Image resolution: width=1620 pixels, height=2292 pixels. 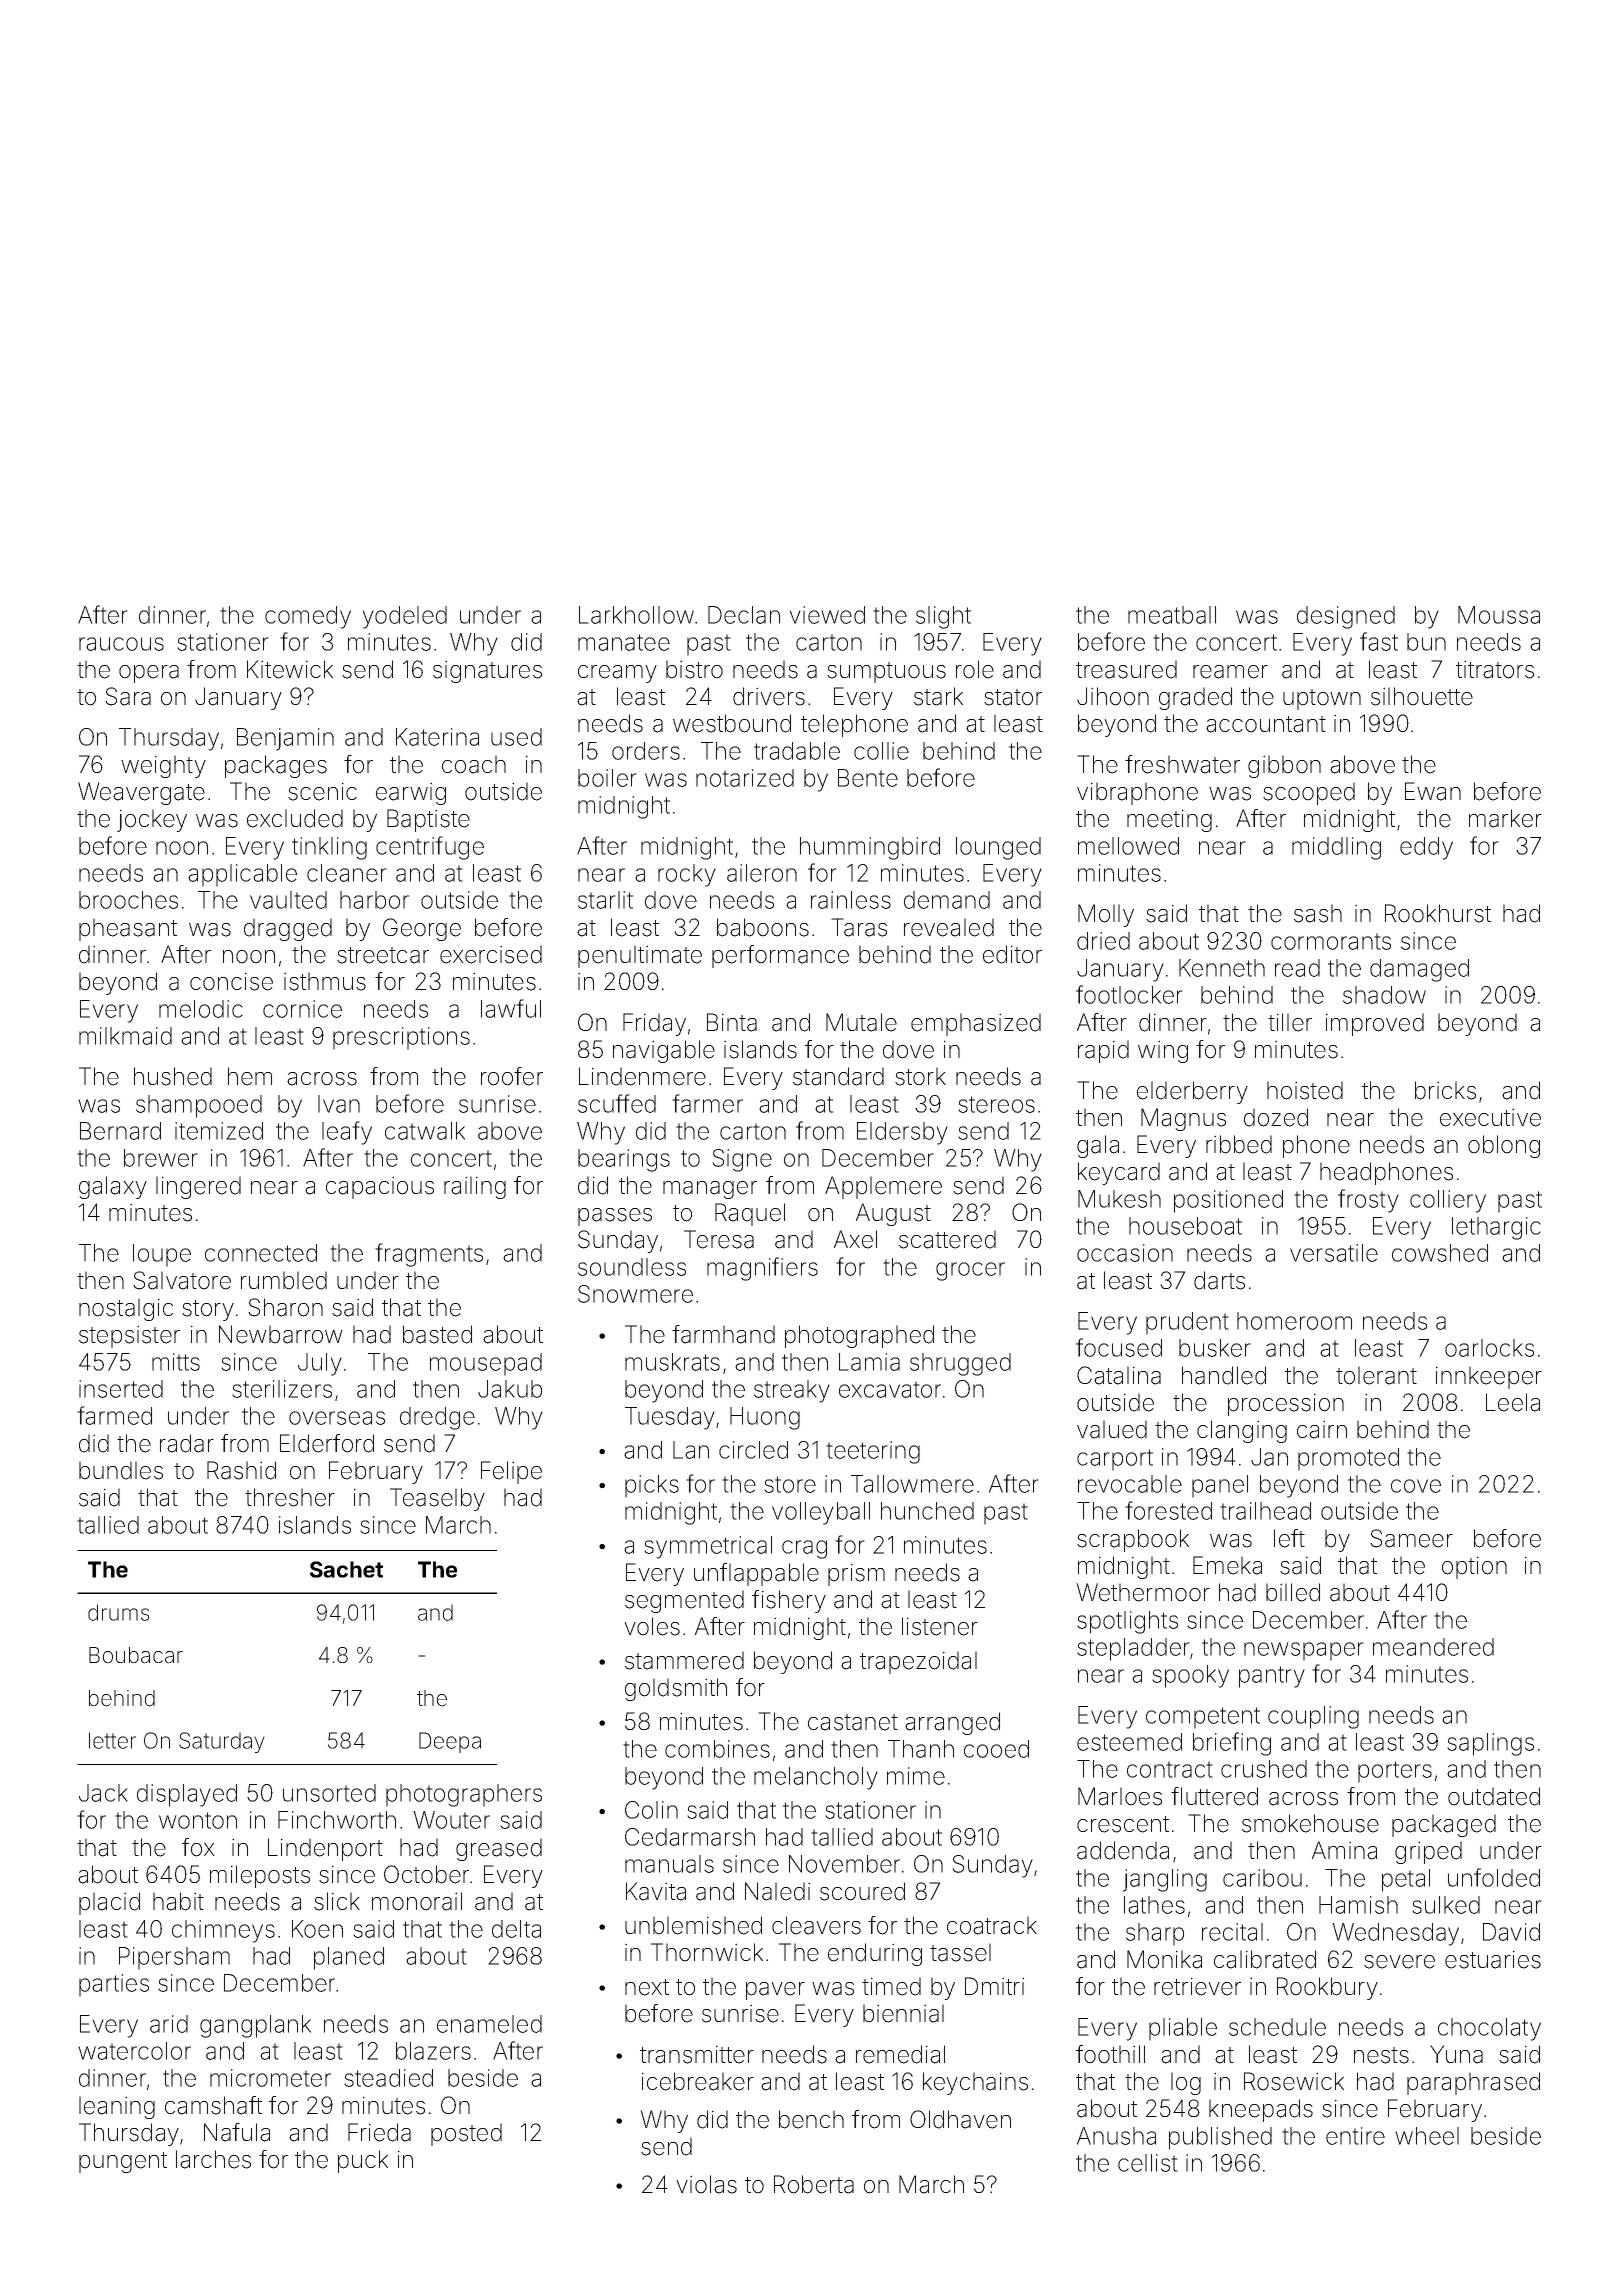 What do you see at coordinates (1224, 1375) in the screenshot?
I see `handled` at bounding box center [1224, 1375].
